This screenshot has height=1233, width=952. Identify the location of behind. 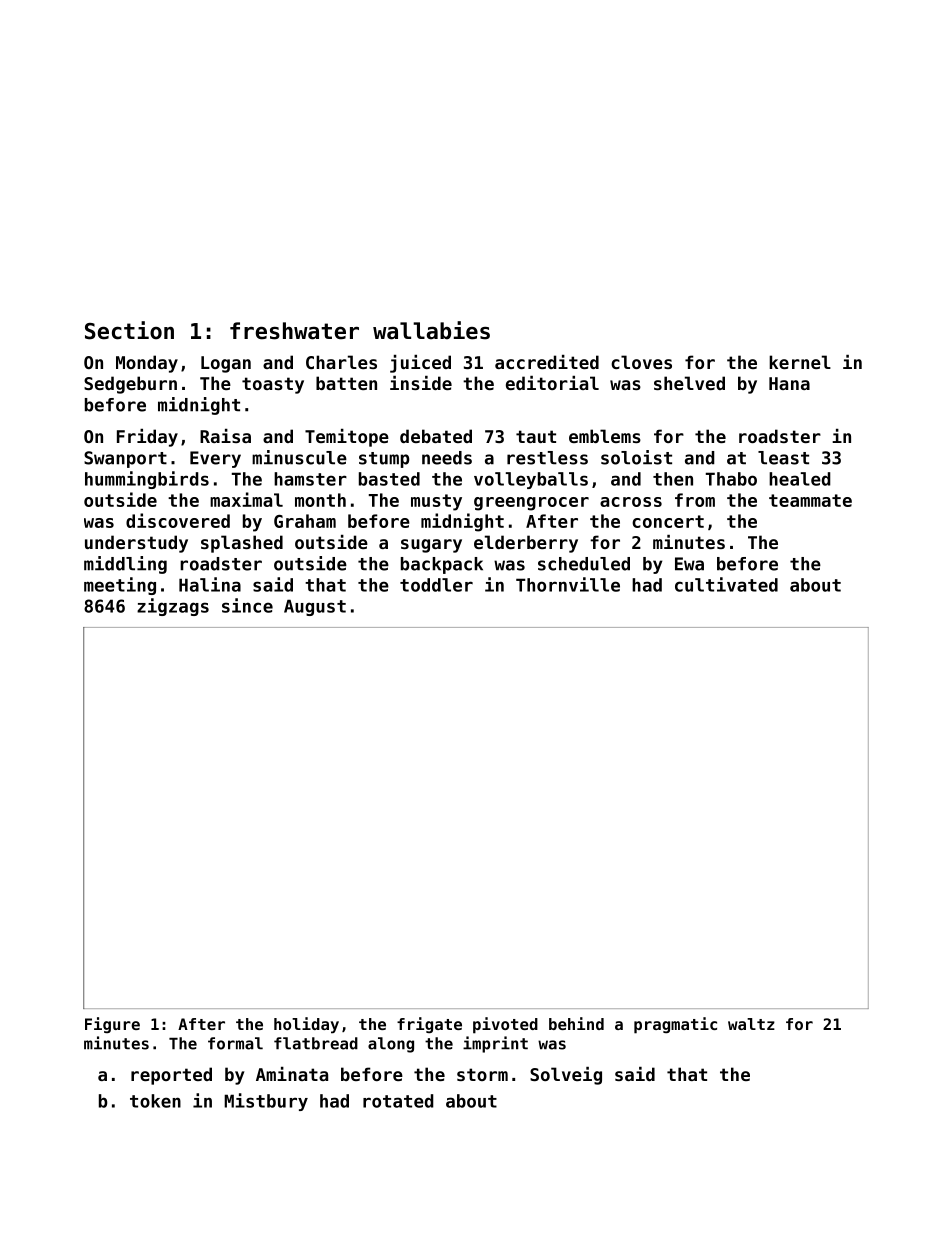
(576, 1023).
